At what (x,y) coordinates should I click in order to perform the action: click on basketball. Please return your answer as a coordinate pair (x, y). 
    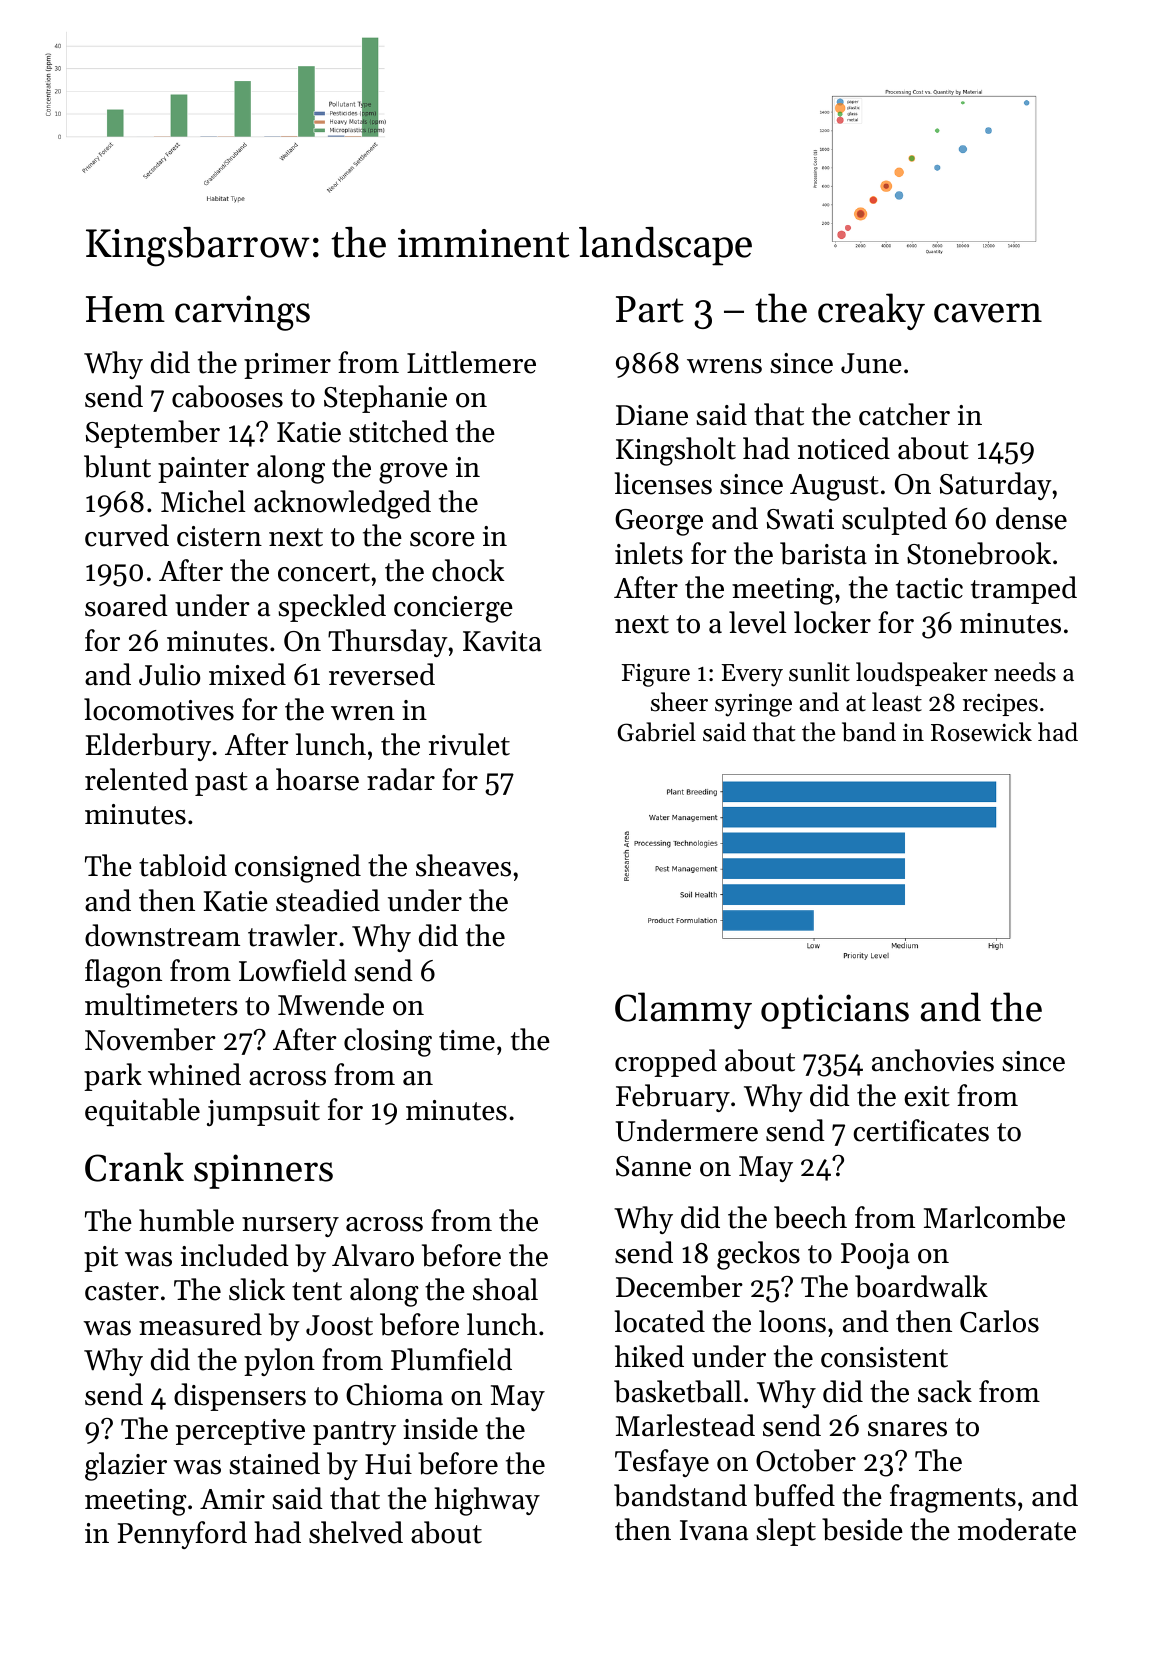
    Looking at the image, I should click on (678, 1391).
